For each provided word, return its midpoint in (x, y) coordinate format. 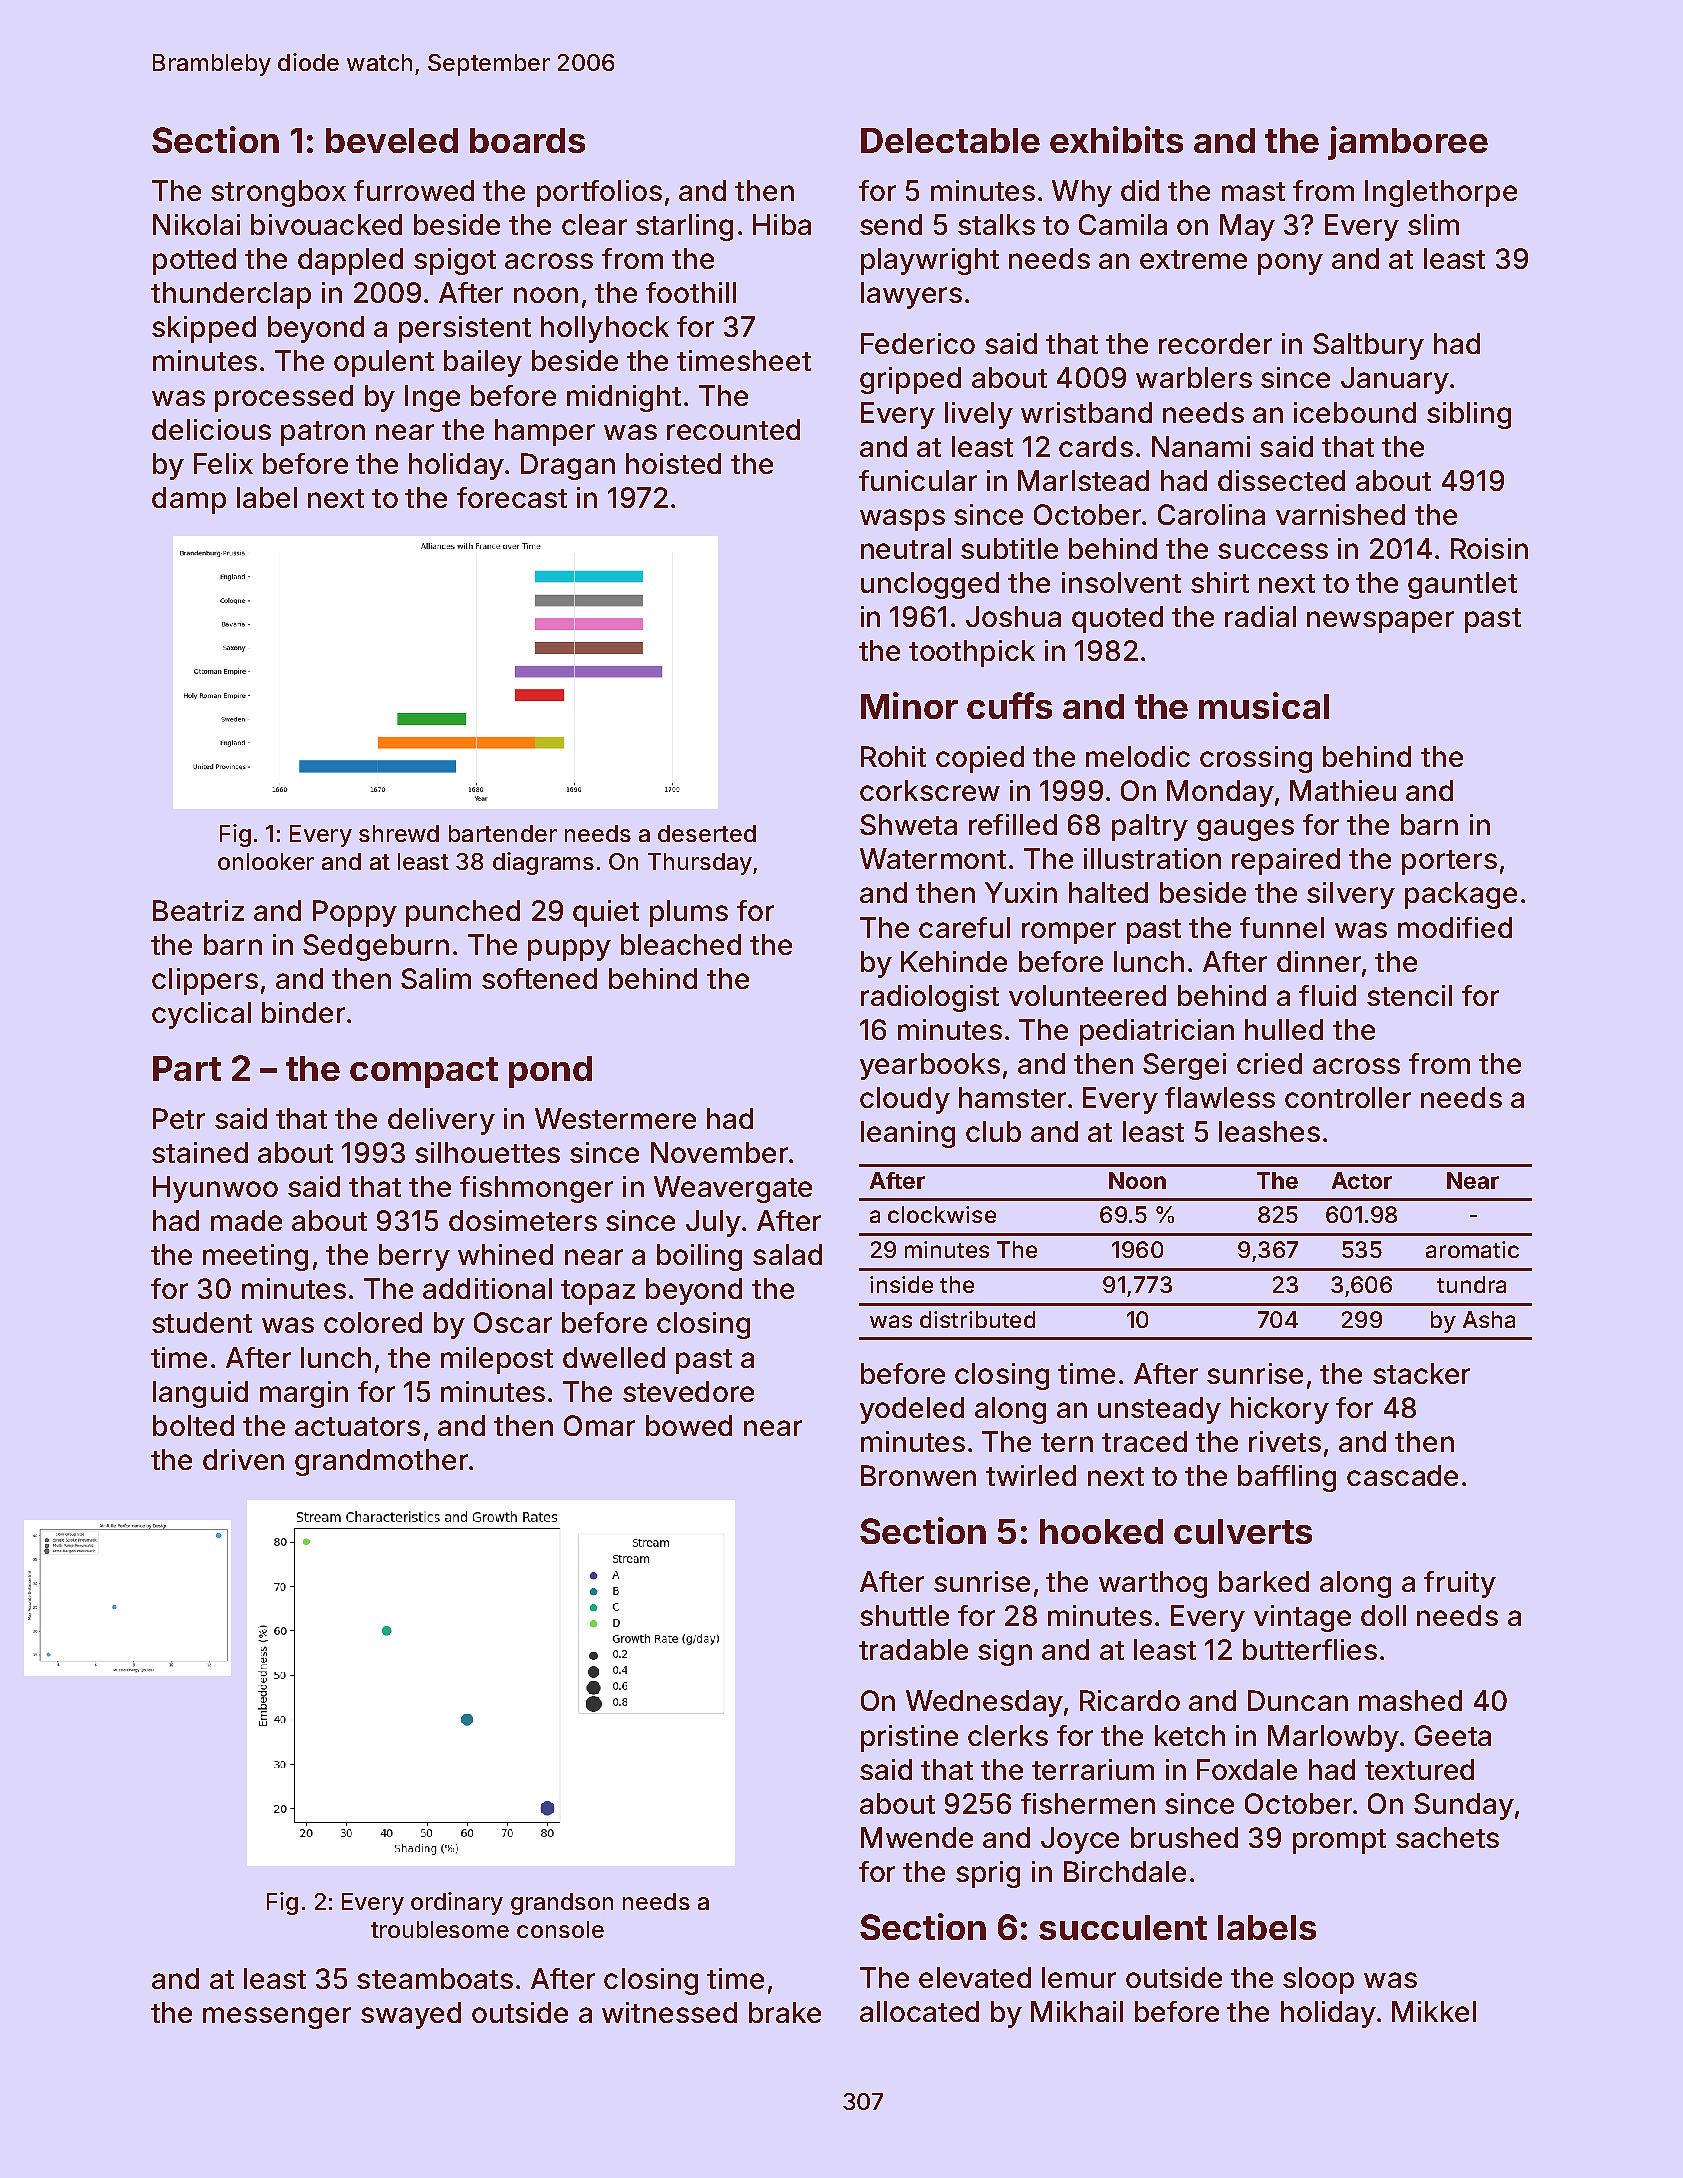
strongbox (278, 193)
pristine (909, 1738)
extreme (1193, 259)
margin (304, 1394)
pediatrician (1157, 1032)
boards (527, 140)
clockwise (942, 1214)
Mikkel (1434, 2011)
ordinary (457, 1903)
